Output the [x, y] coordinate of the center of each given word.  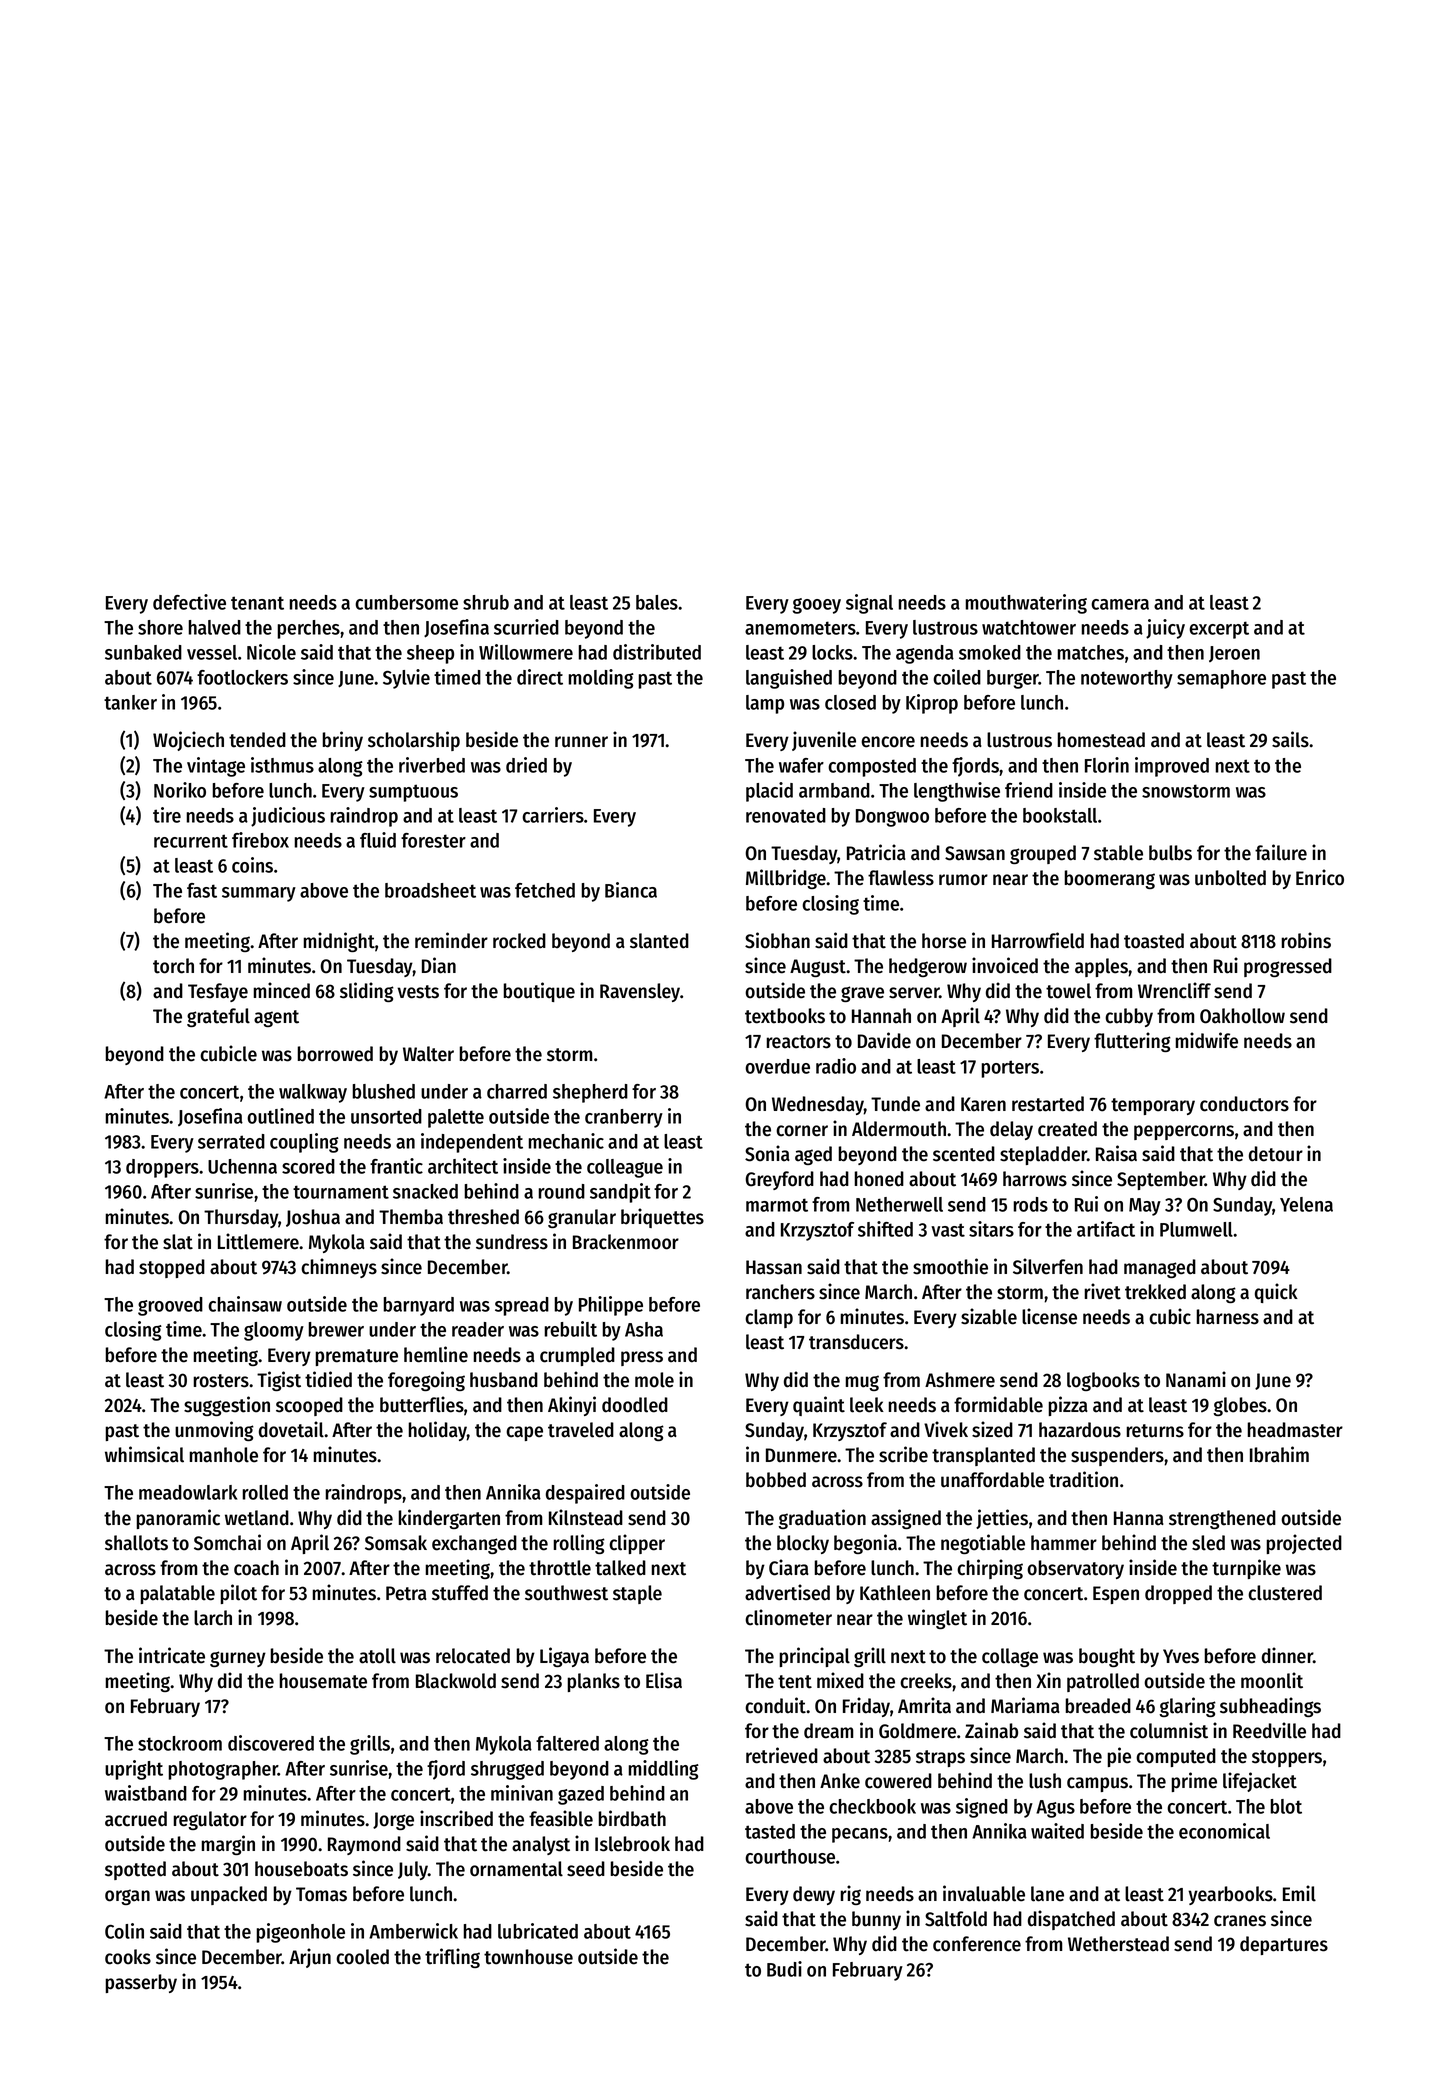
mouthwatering [1026, 604]
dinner [1287, 1655]
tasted [770, 1831]
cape [524, 1433]
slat [178, 1242]
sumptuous [413, 793]
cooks [128, 1957]
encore [888, 742]
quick [1276, 1293]
